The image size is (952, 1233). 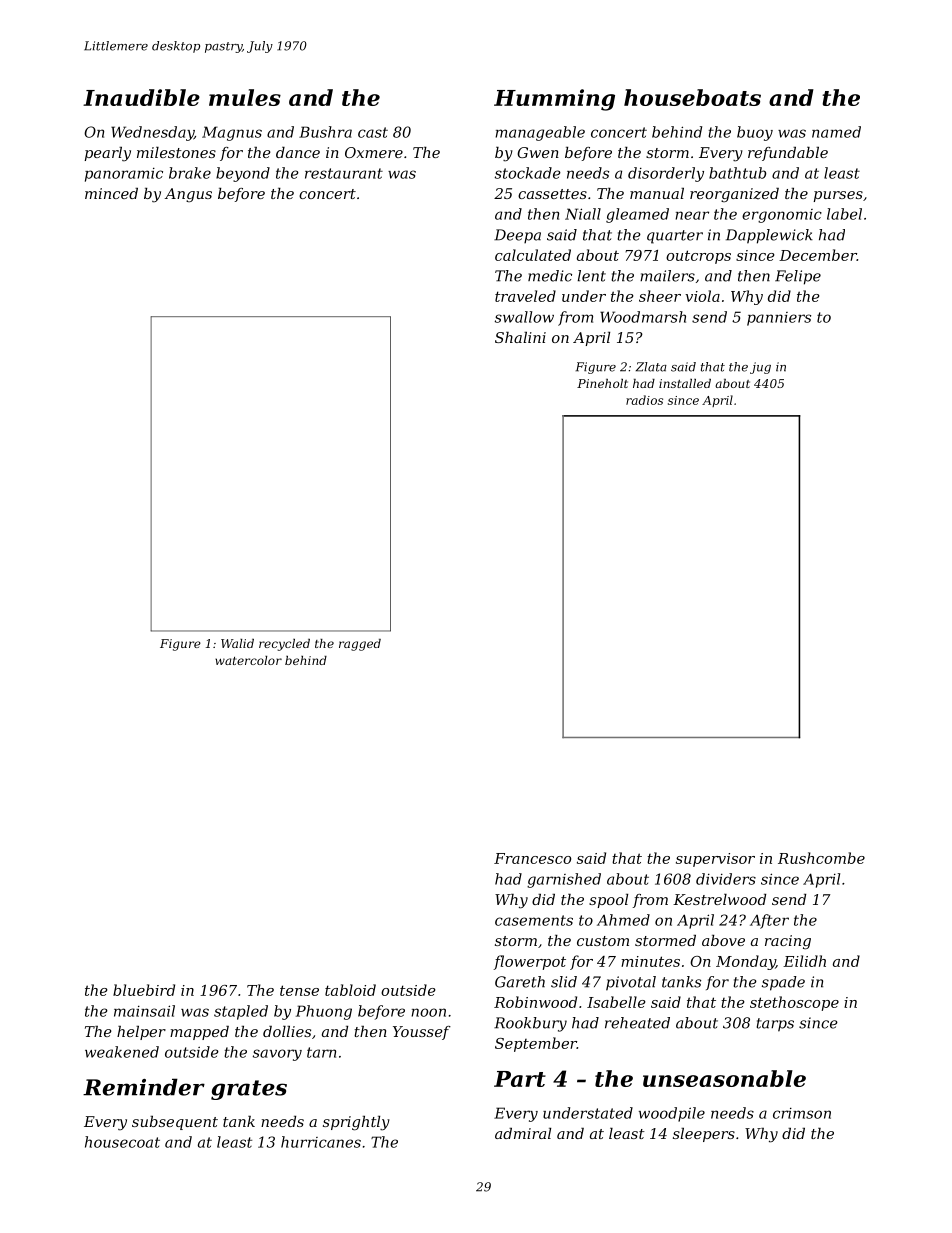 What do you see at coordinates (422, 1033) in the screenshot?
I see `Youssef` at bounding box center [422, 1033].
